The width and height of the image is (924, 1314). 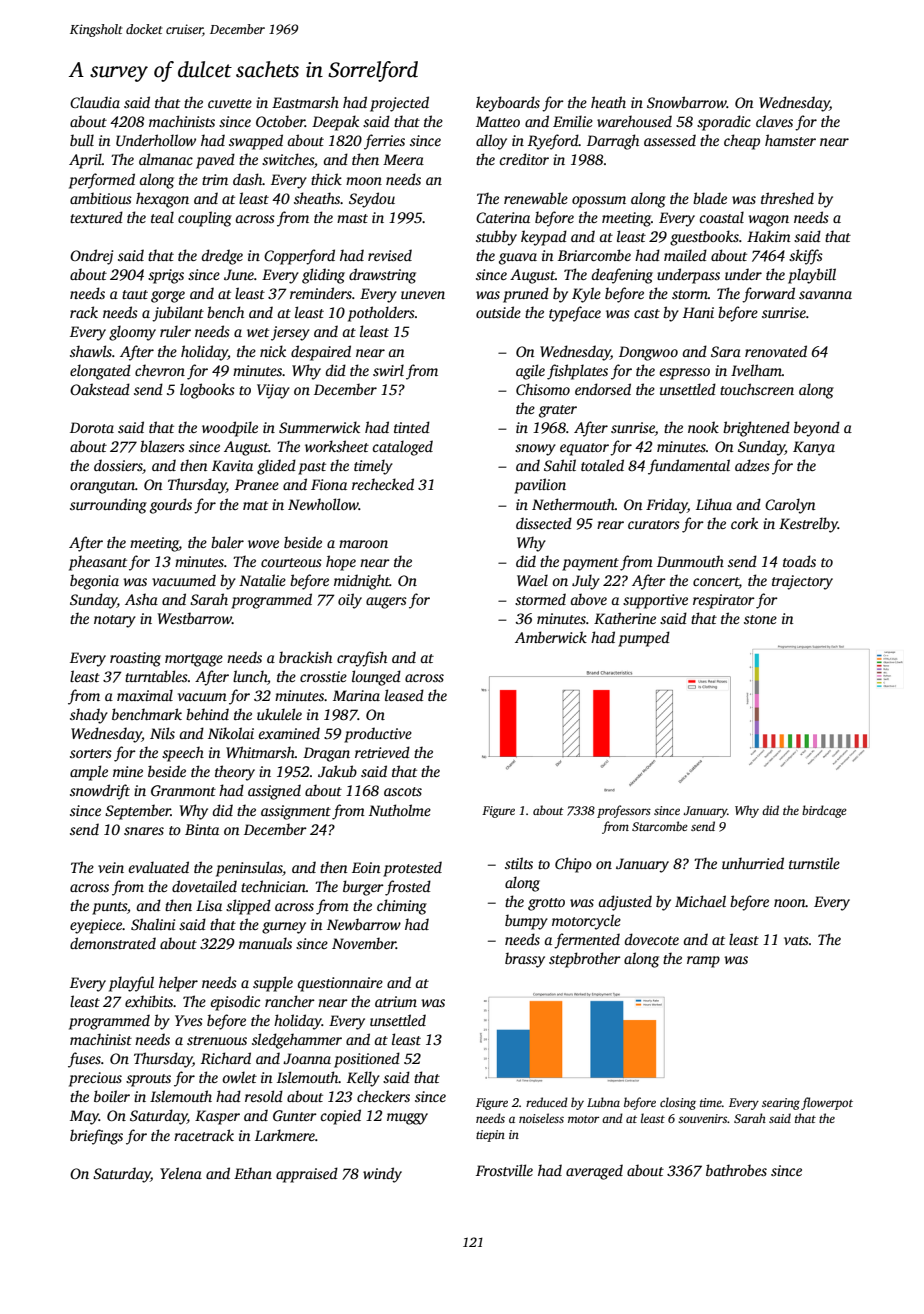 What do you see at coordinates (400, 810) in the image?
I see `Nutholme` at bounding box center [400, 810].
